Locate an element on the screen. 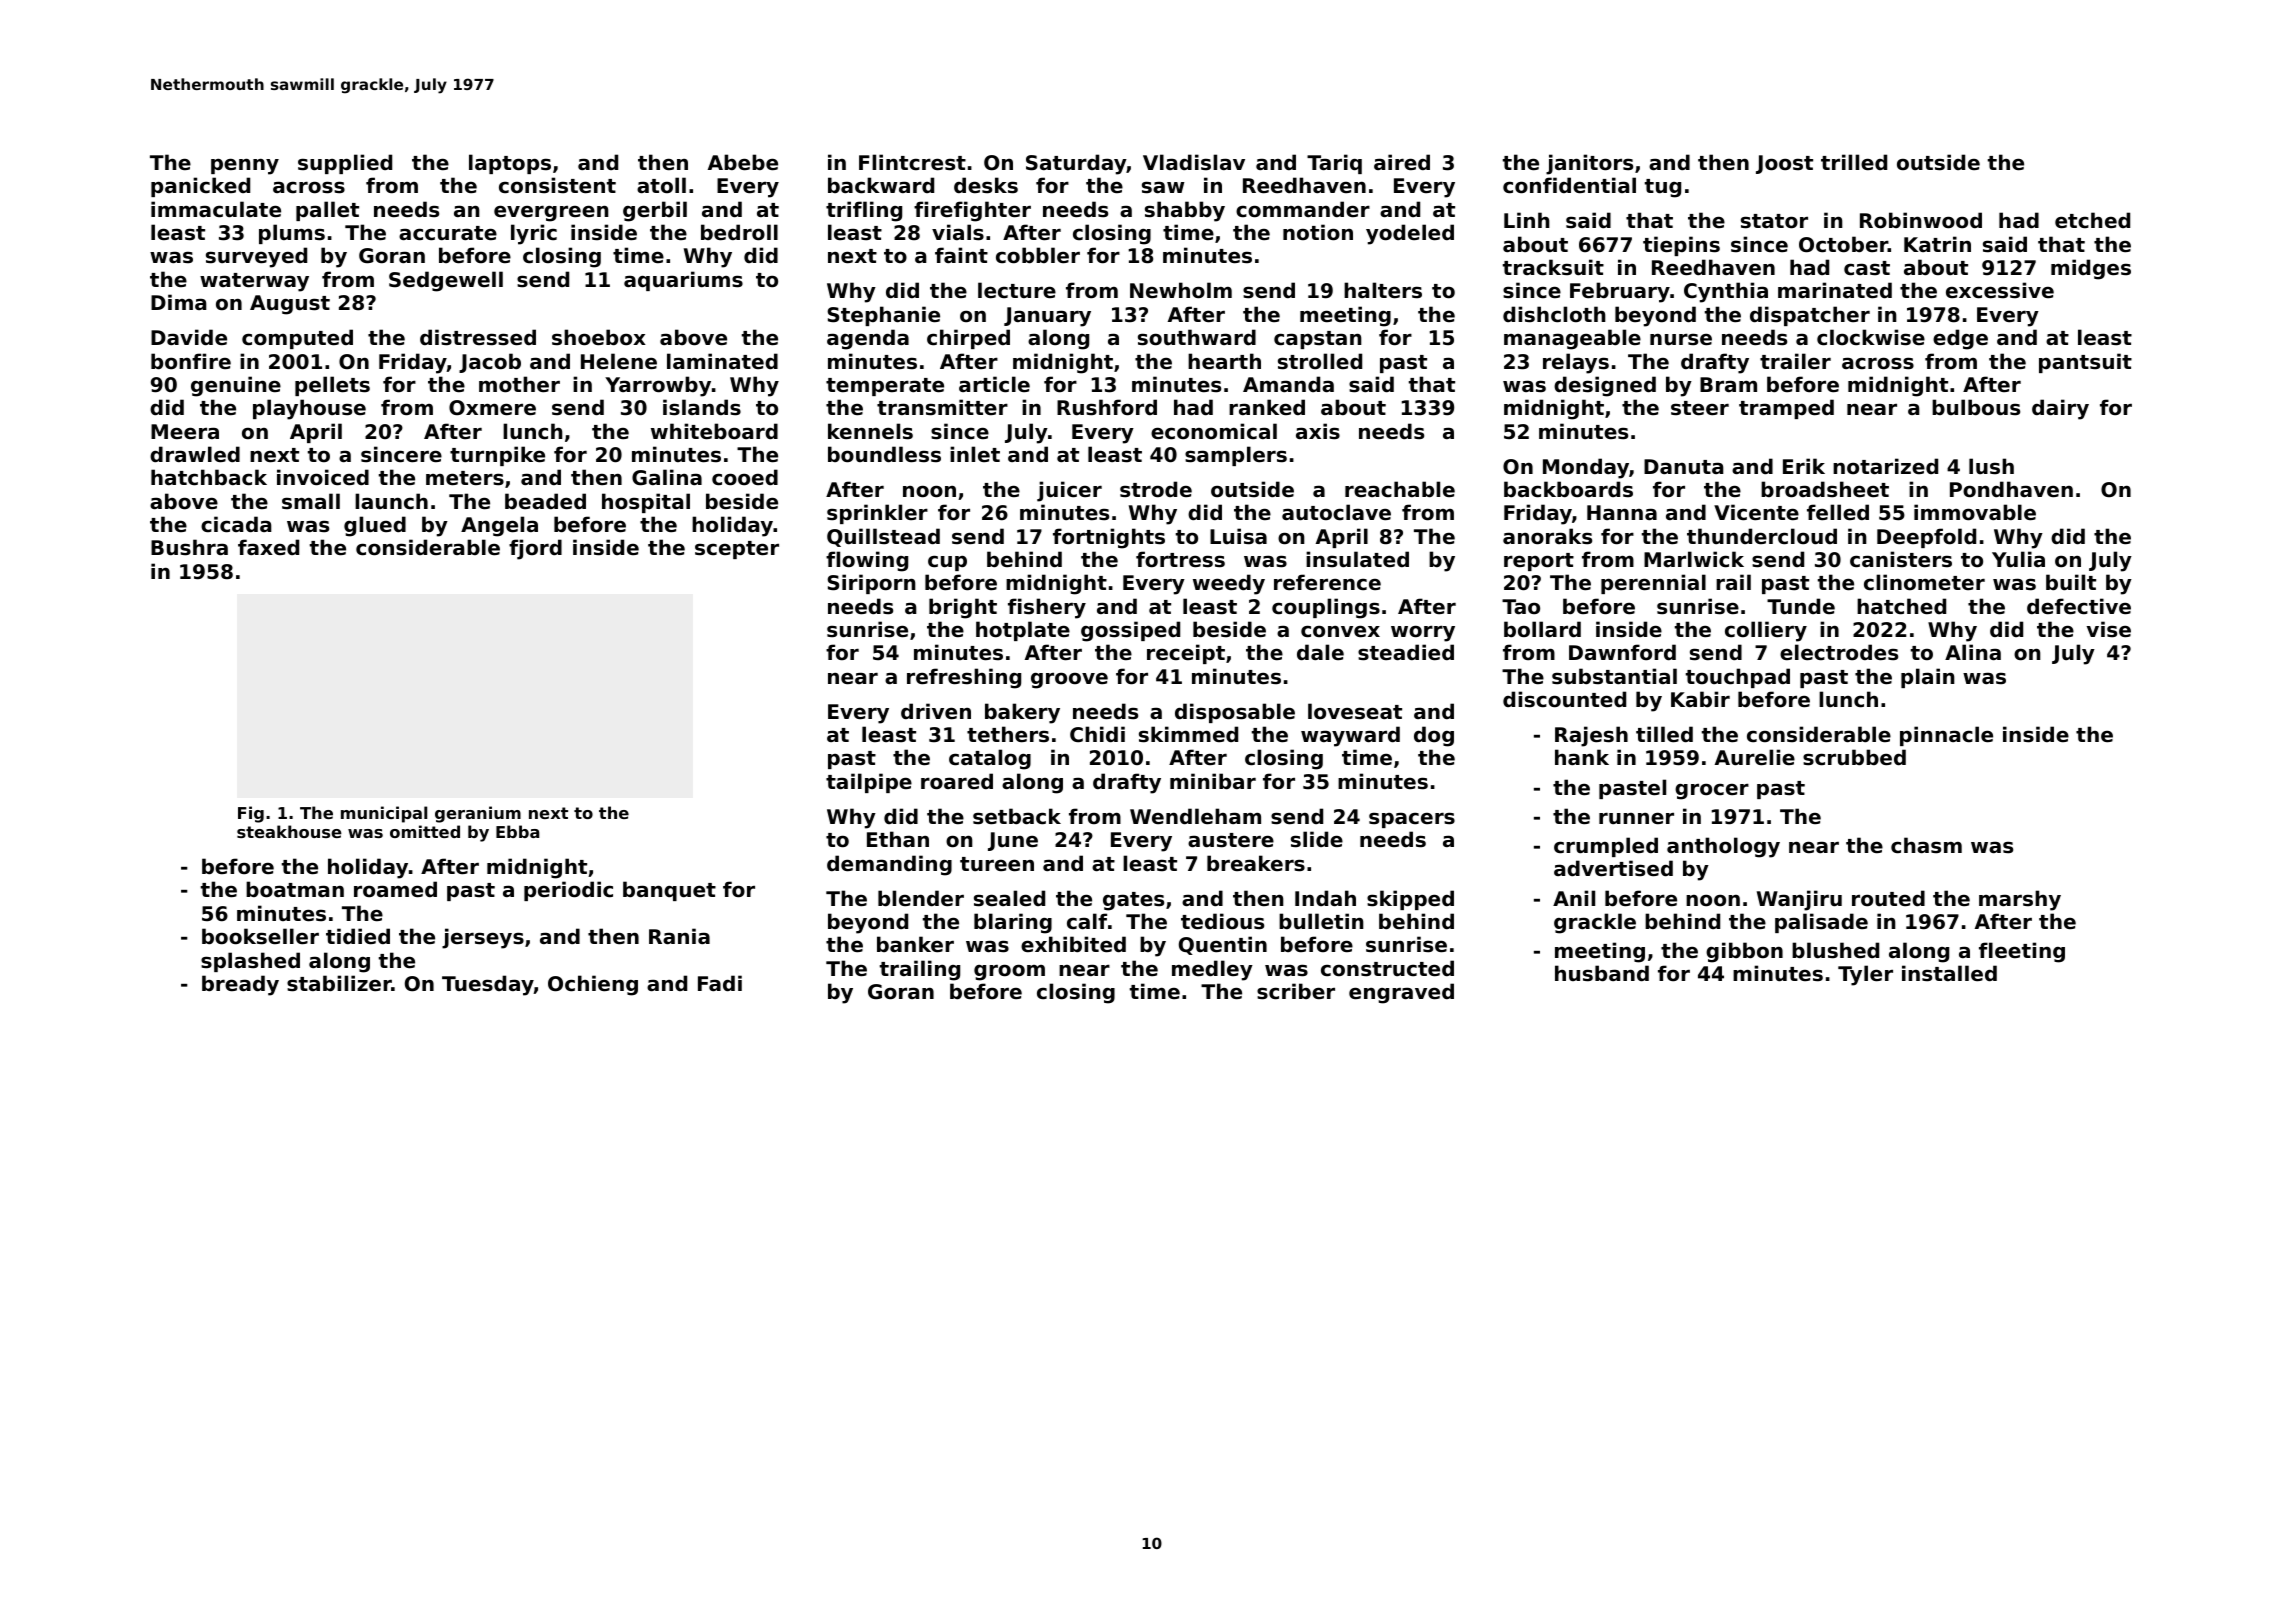  periodic is located at coordinates (568, 891).
